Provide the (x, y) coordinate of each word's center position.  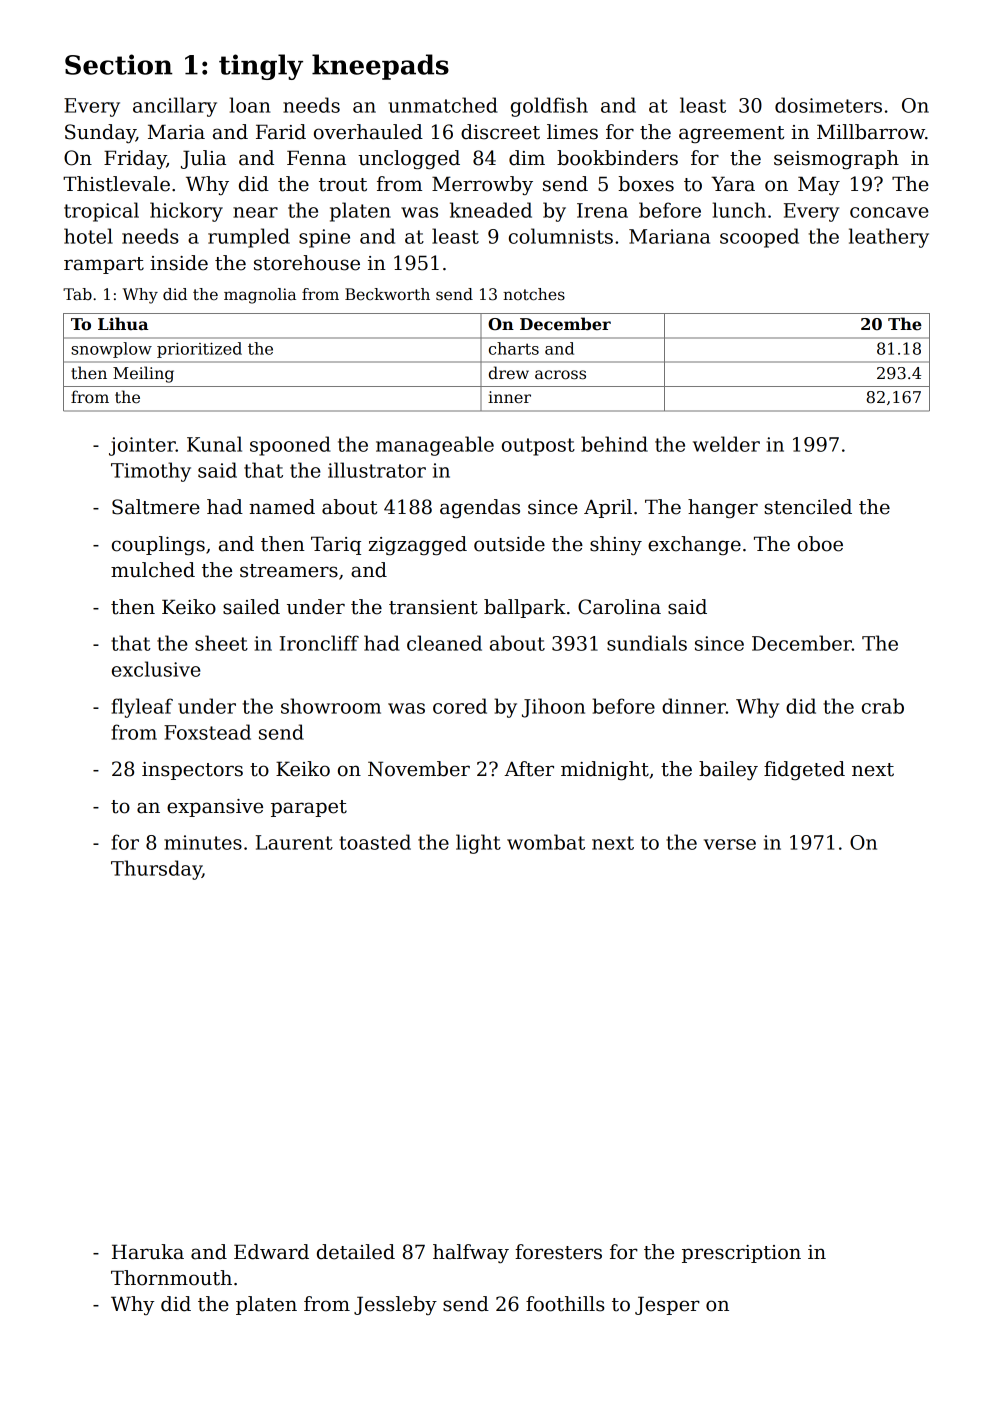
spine (324, 238)
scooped (759, 238)
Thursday (156, 870)
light (478, 844)
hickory (186, 212)
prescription (741, 1254)
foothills (565, 1304)
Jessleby (395, 1305)
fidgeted (804, 770)
